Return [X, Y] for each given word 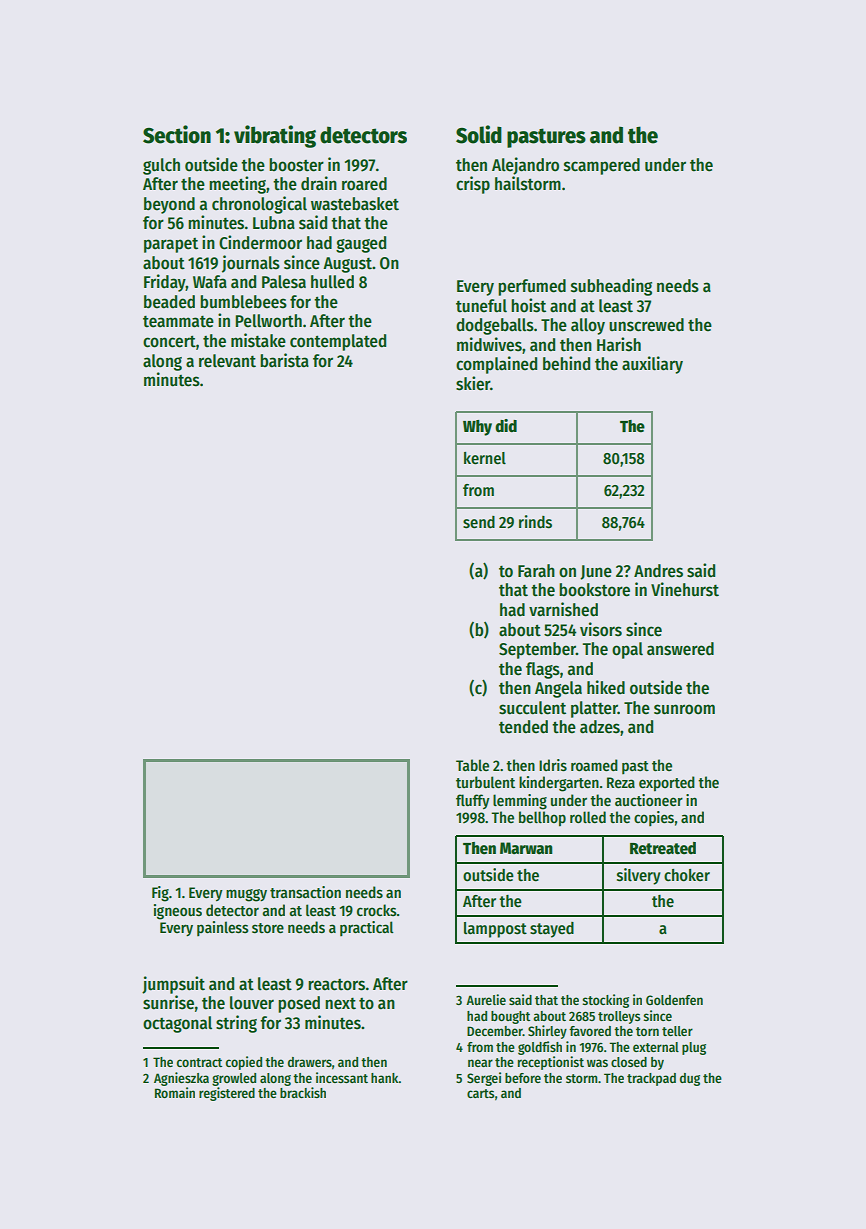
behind [566, 363]
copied [244, 1063]
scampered [602, 166]
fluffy [473, 801]
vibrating [275, 136]
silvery [639, 876]
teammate [178, 322]
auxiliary [652, 365]
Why [477, 428]
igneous [178, 912]
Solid [479, 134]
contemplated [338, 342]
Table [472, 765]
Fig [160, 894]
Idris [553, 765]
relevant [227, 361]
